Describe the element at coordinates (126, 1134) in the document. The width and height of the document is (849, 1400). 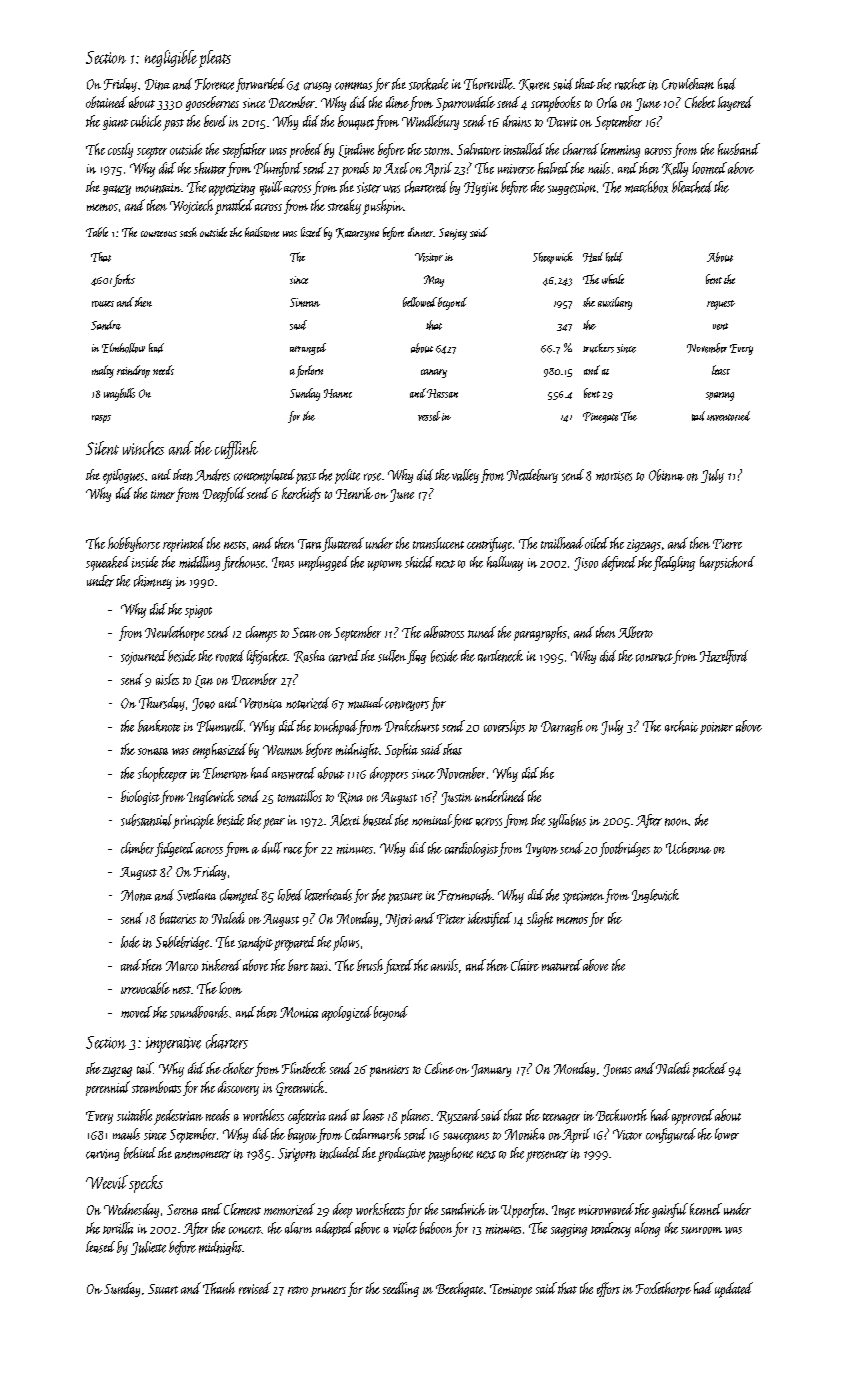
I see `mauls` at that location.
